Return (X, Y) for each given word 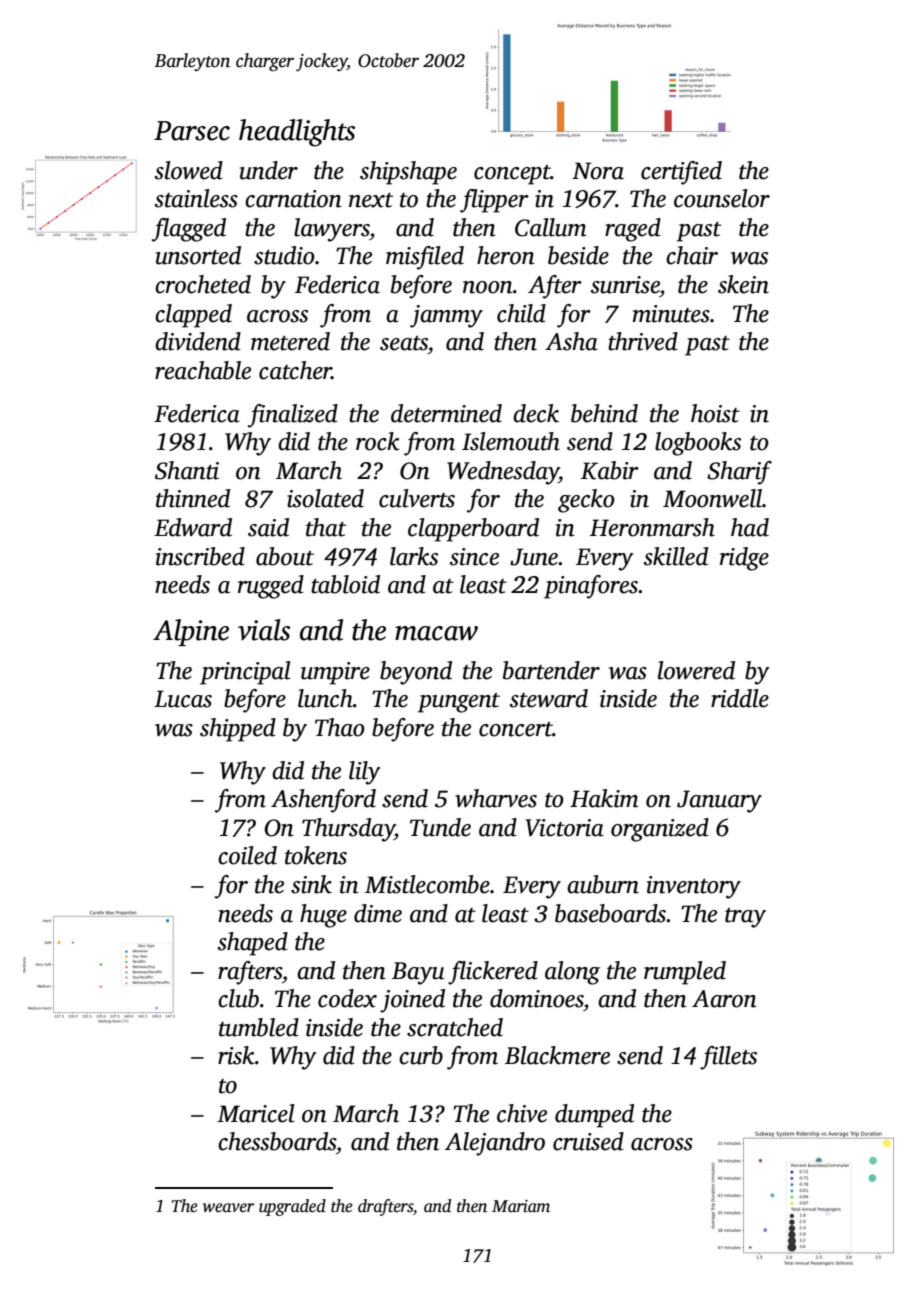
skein (743, 284)
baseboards (610, 913)
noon (488, 287)
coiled (247, 855)
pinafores (591, 587)
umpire (335, 673)
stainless (196, 198)
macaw (436, 633)
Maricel (256, 1113)
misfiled (425, 258)
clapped (193, 316)
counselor (722, 198)
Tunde (440, 827)
